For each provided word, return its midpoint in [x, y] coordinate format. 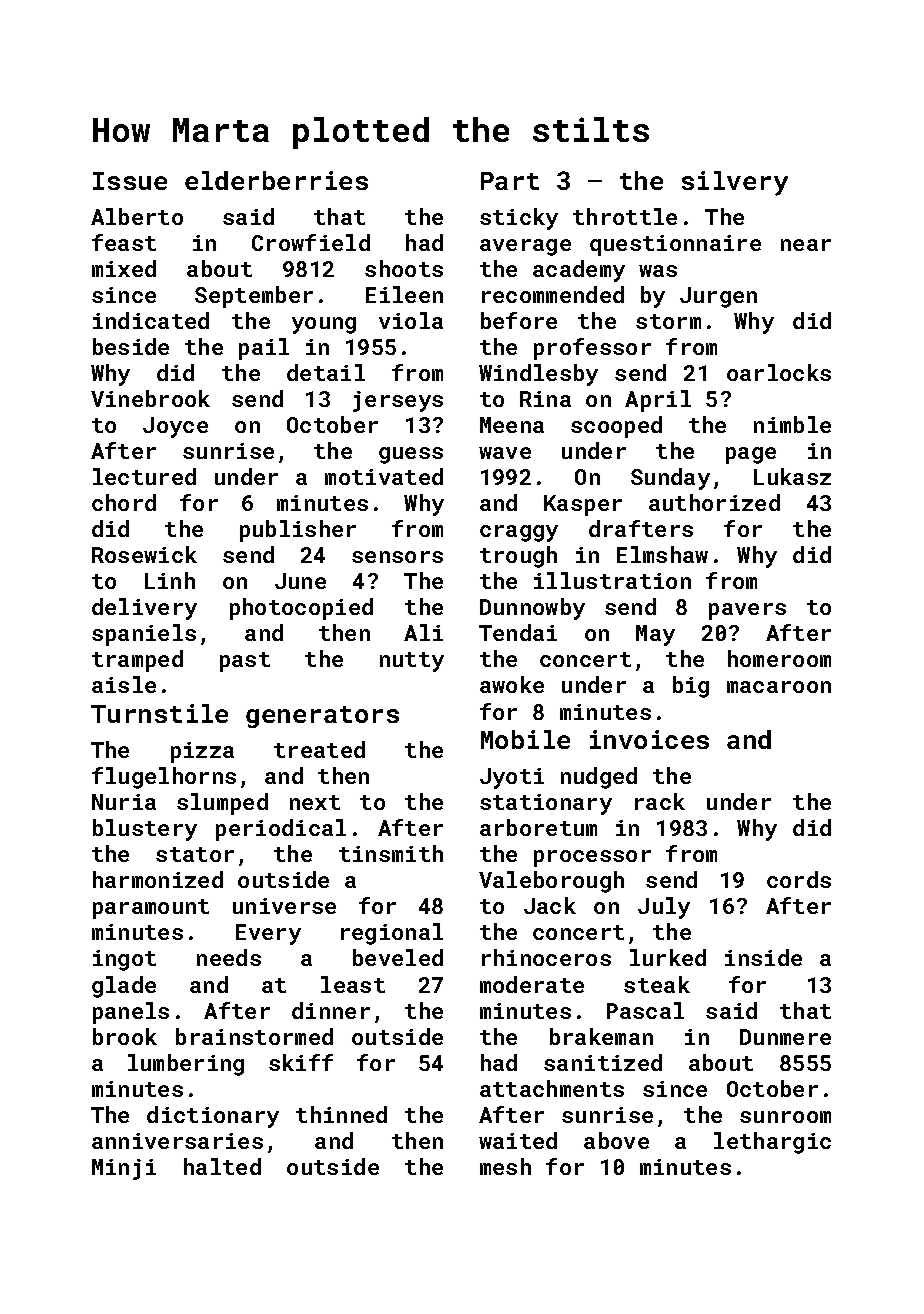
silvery [735, 183]
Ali [423, 632]
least [353, 984]
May [655, 635]
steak [657, 984]
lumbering [186, 1065]
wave [505, 453]
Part [510, 181]
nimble [792, 424]
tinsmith [391, 853]
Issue [130, 181]
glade [124, 987]
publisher [298, 531]
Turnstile [159, 713]
